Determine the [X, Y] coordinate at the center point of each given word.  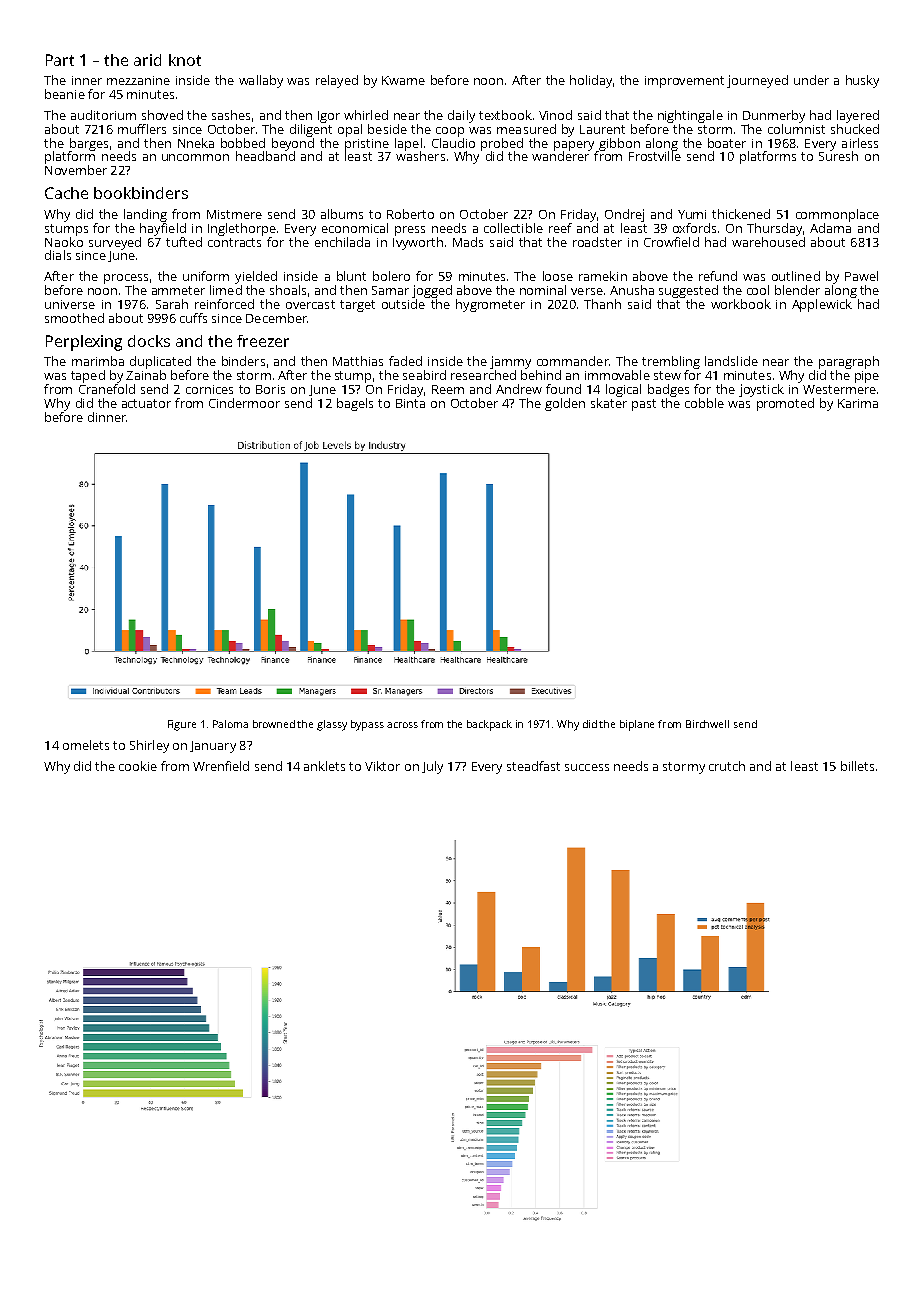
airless [860, 143]
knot [185, 60]
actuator [146, 403]
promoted [785, 404]
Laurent [602, 129]
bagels [355, 404]
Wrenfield [221, 766]
